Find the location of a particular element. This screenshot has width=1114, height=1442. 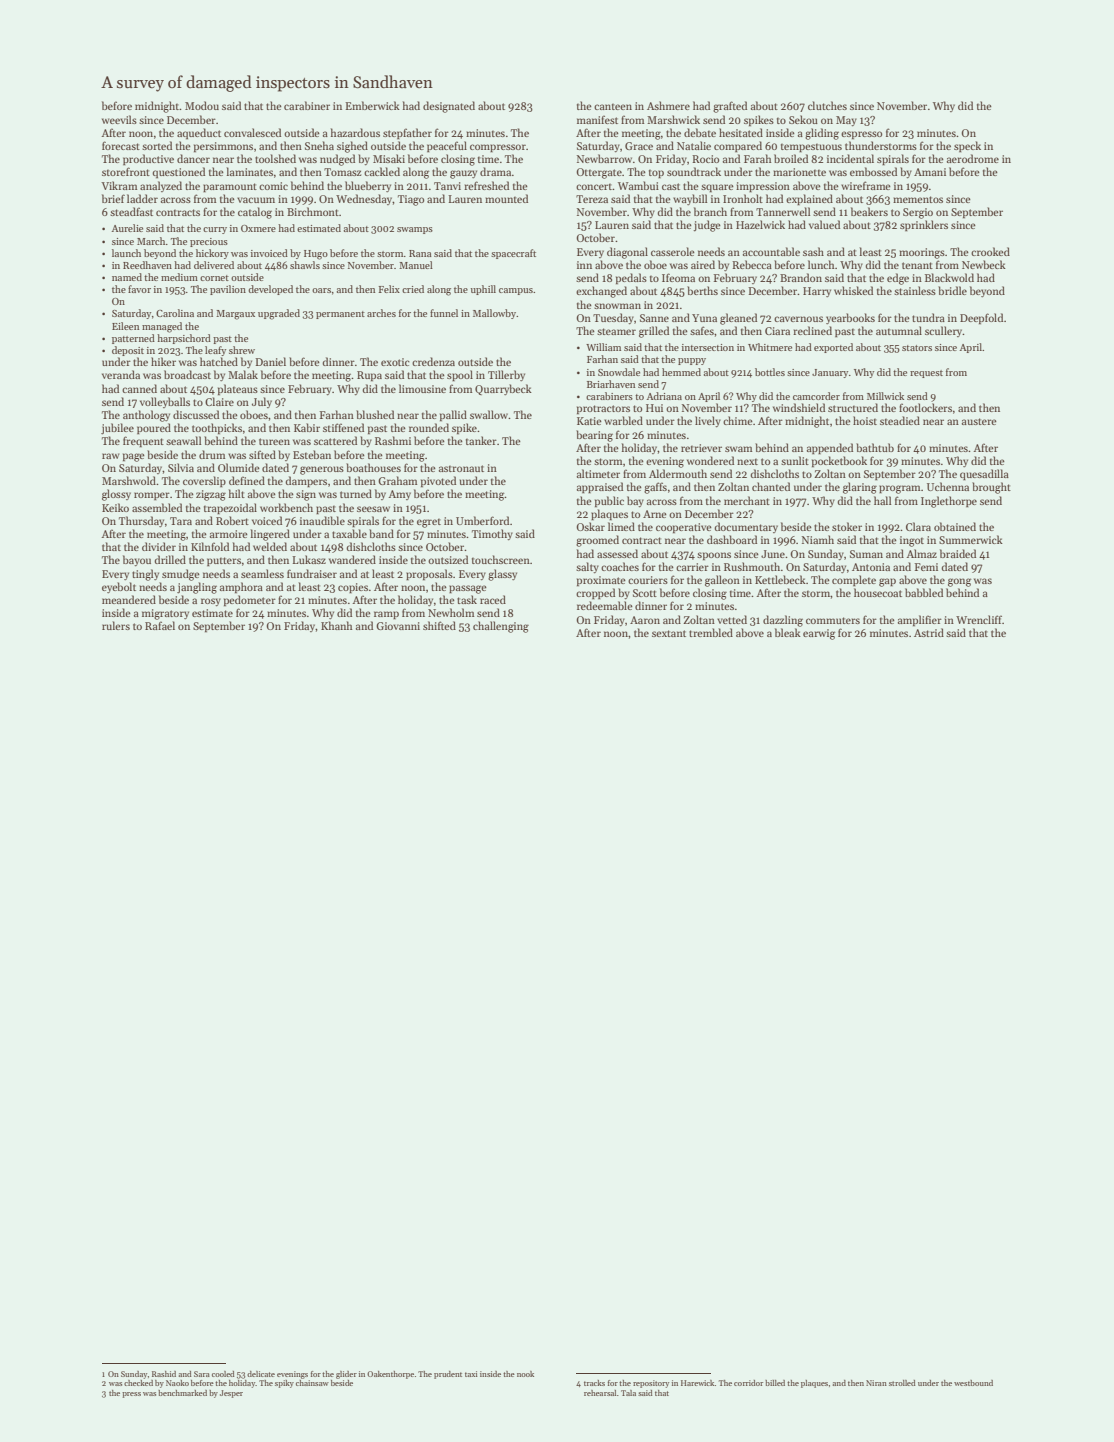

Khanh is located at coordinates (337, 625).
